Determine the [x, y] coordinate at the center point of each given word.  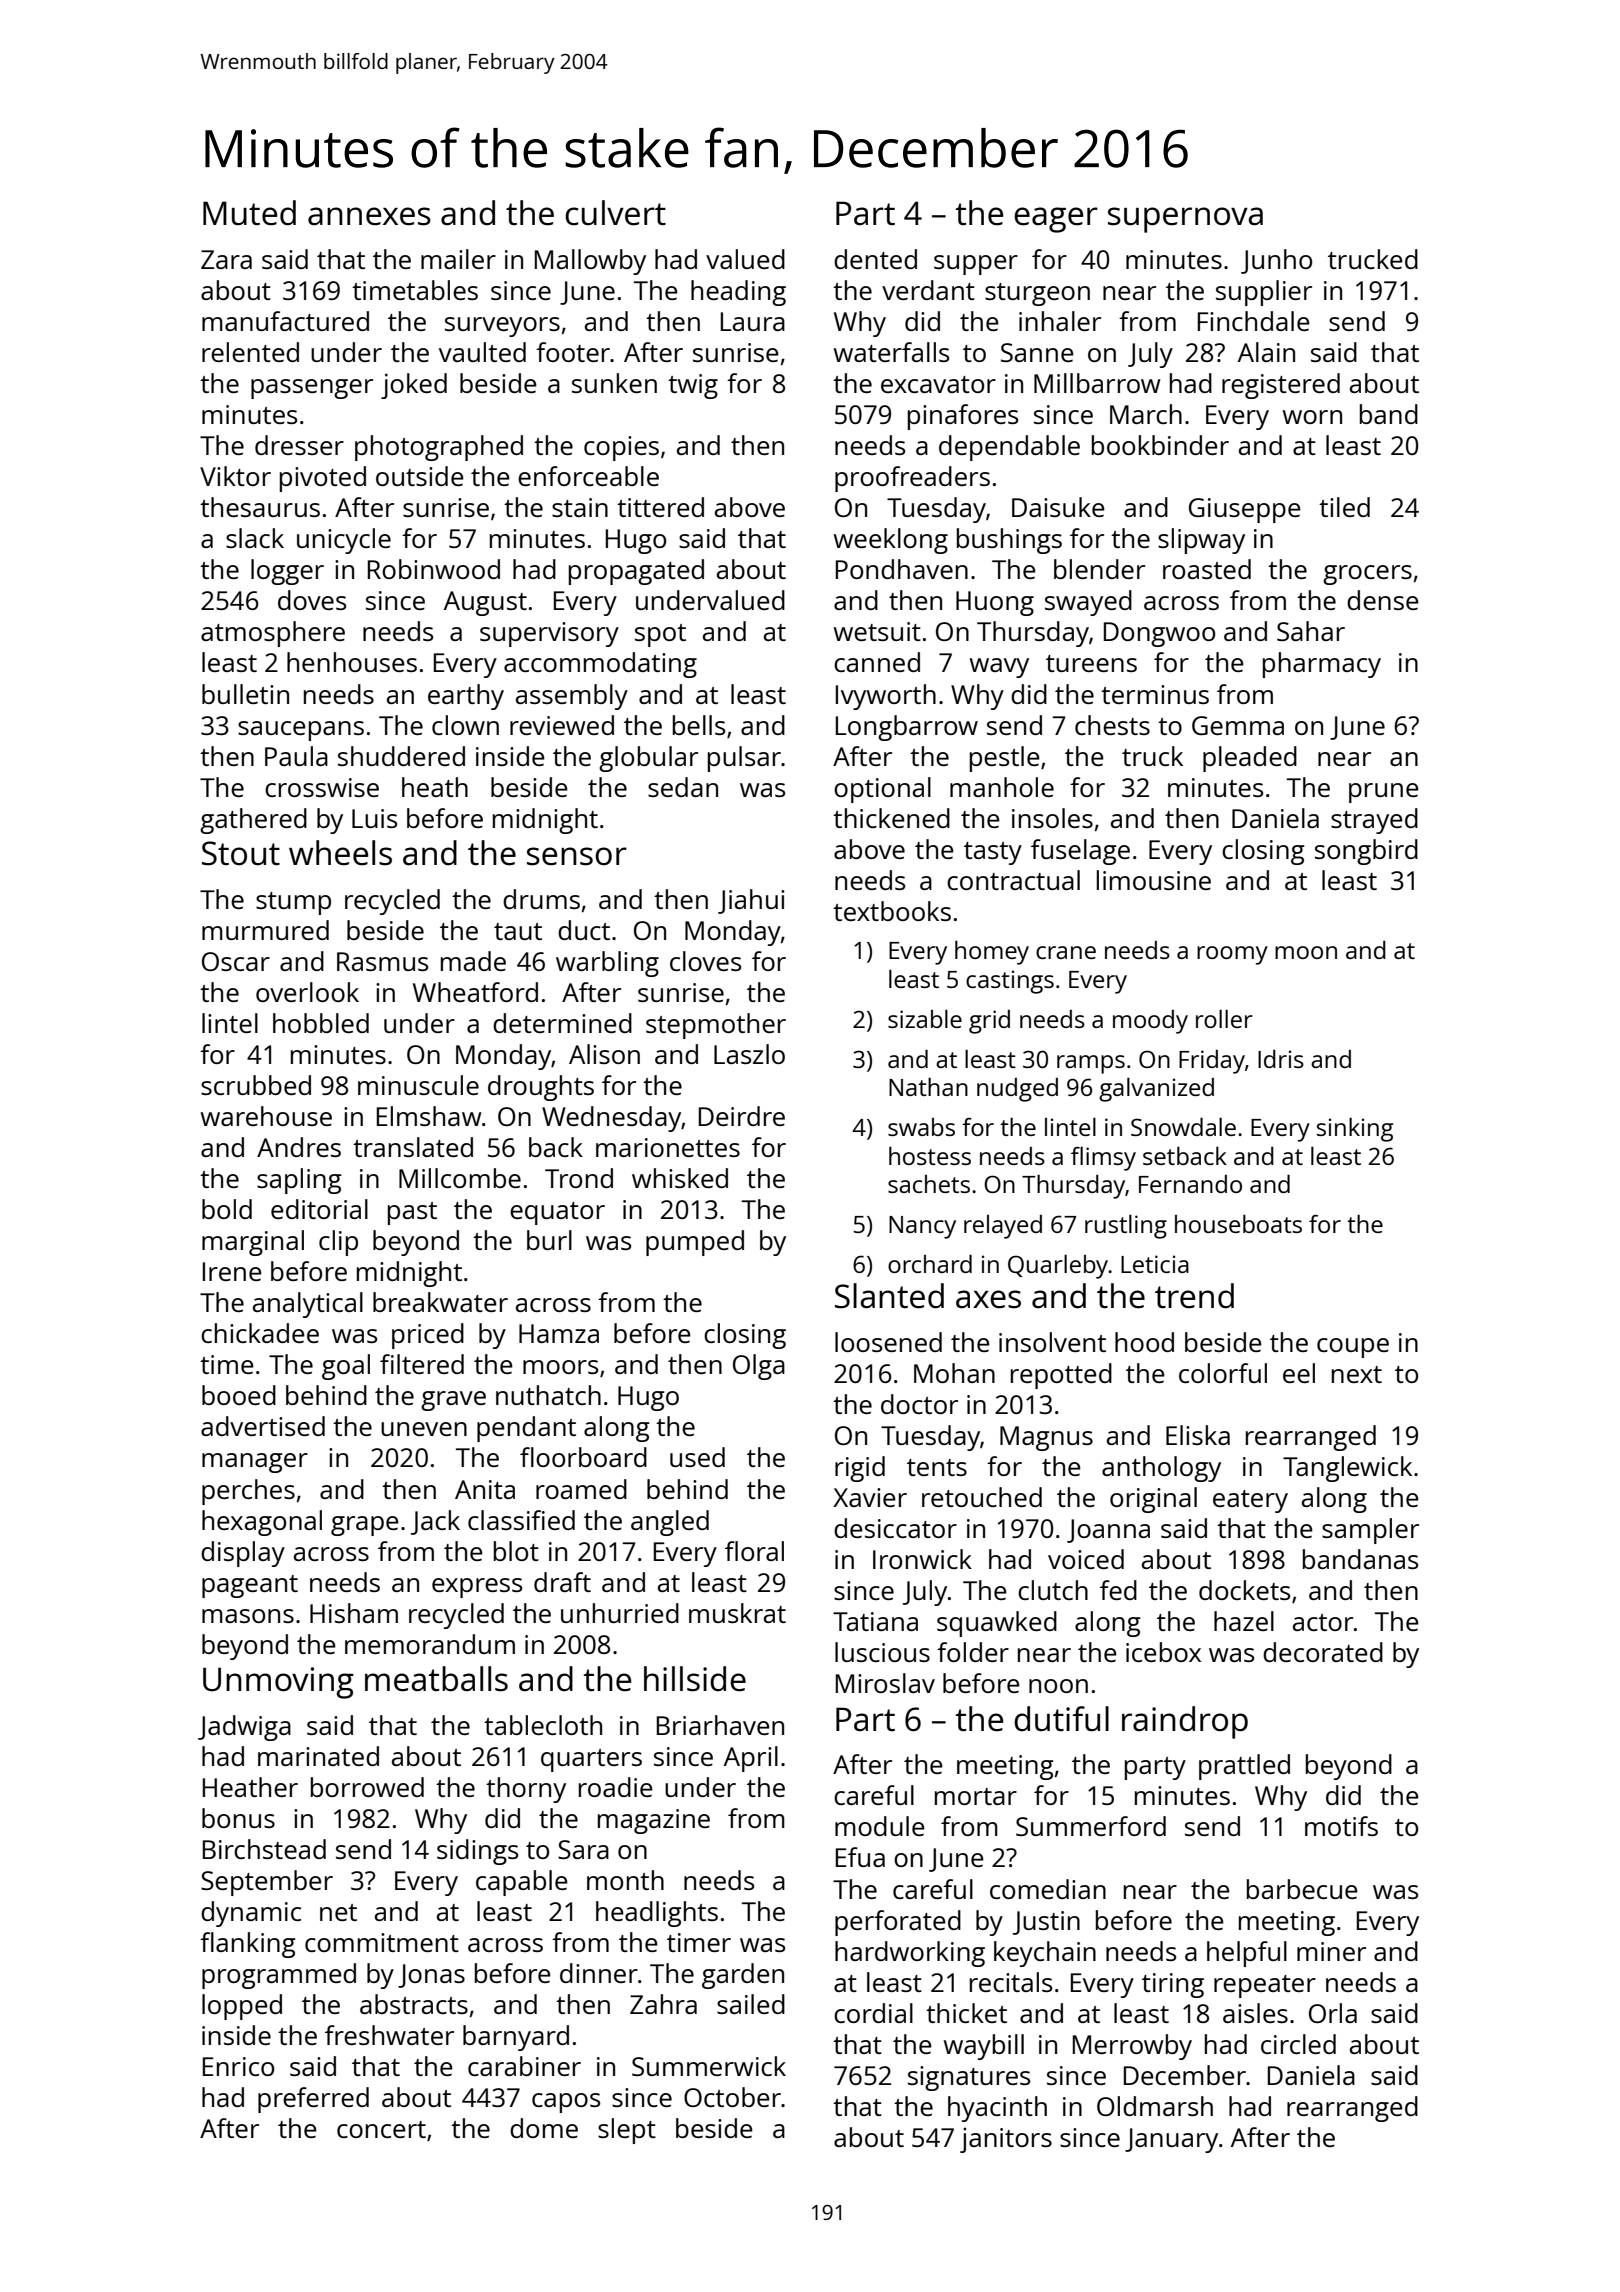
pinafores [963, 417]
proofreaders [912, 479]
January [1171, 2140]
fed [1118, 1590]
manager [255, 1463]
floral [754, 1551]
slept [627, 2131]
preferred [313, 2100]
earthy [466, 697]
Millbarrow [1097, 383]
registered [1281, 386]
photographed [439, 448]
